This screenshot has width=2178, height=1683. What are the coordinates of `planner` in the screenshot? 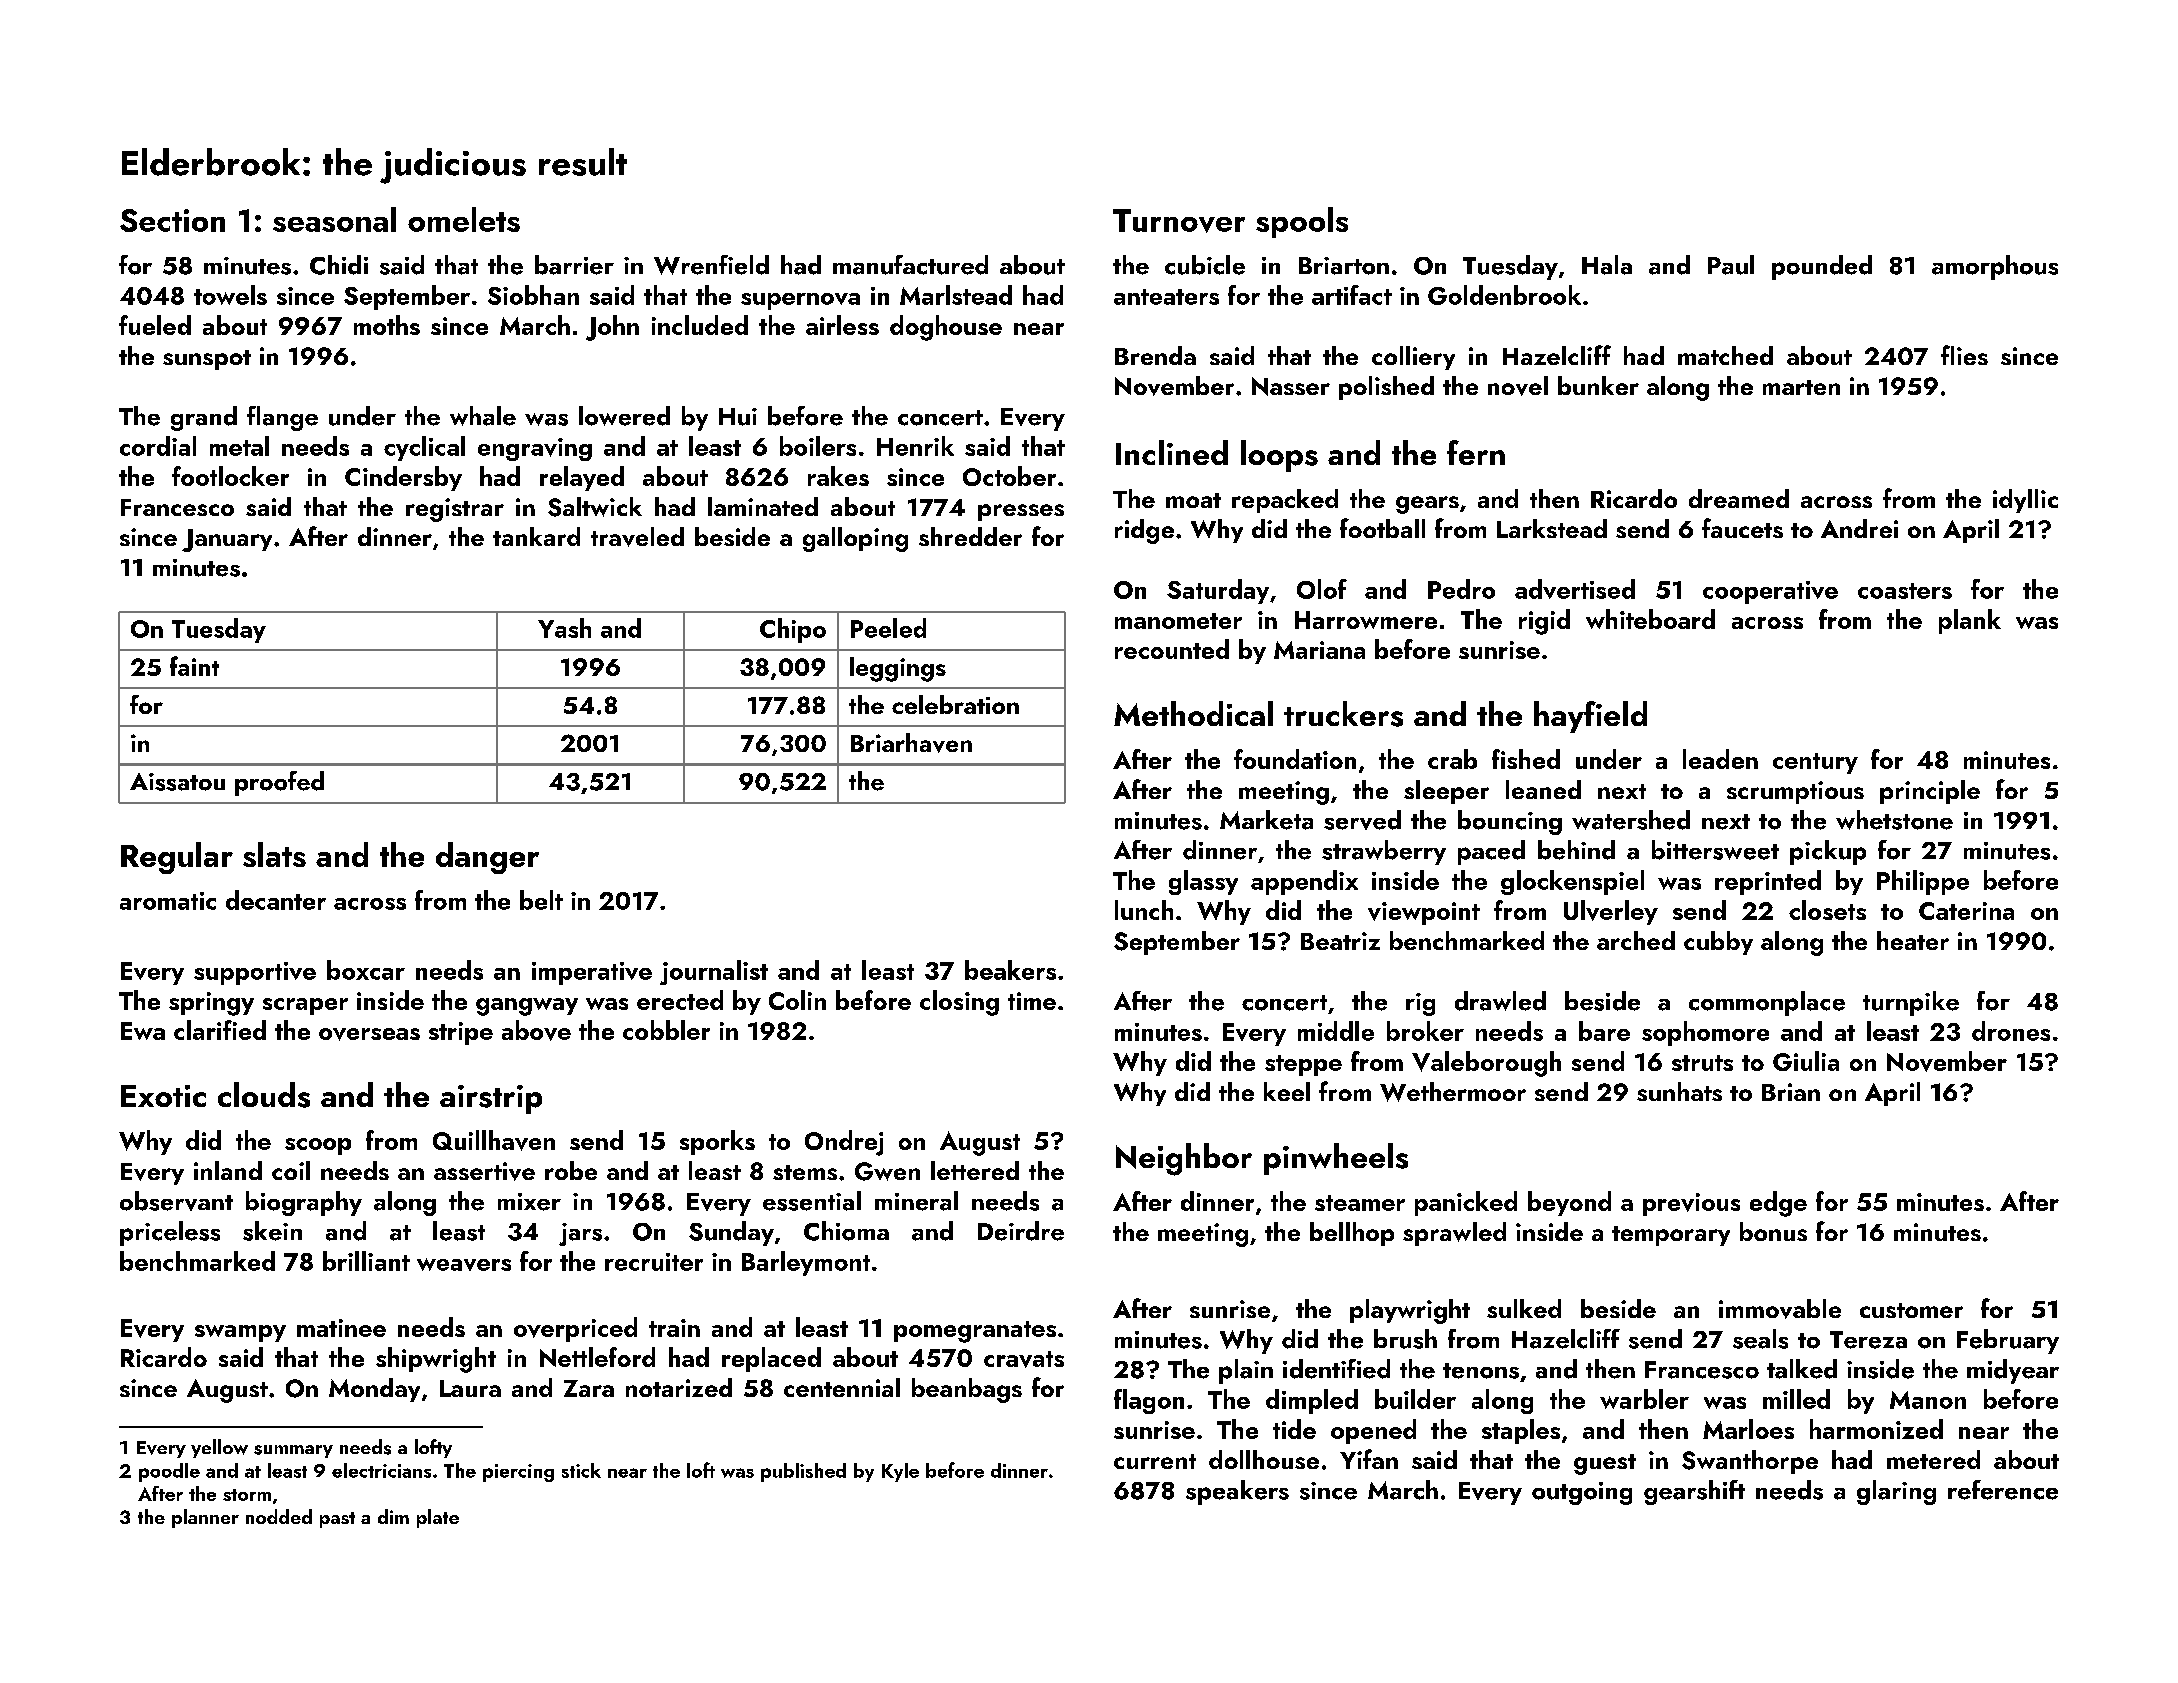 It's located at (205, 1518).
